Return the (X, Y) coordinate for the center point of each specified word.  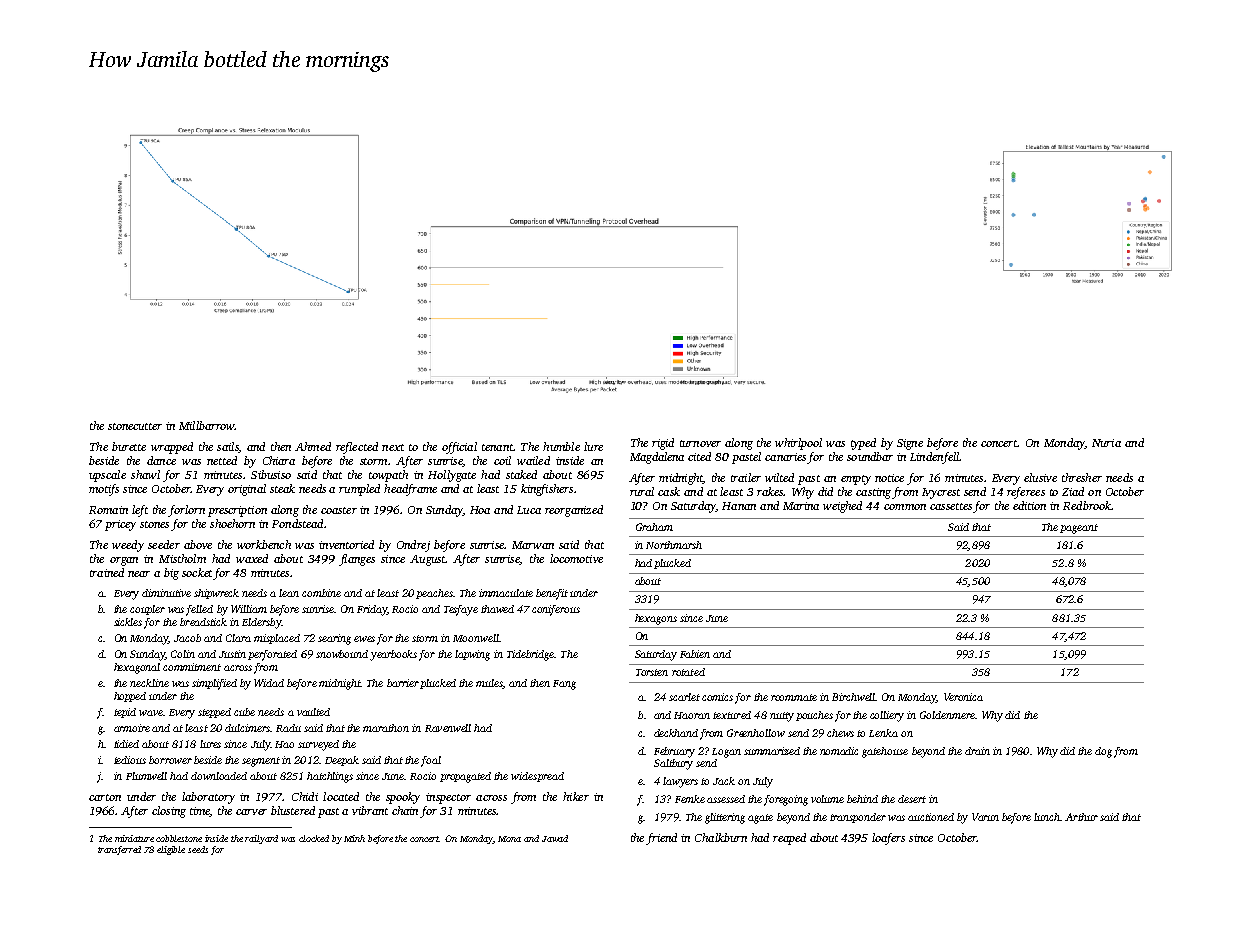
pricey (120, 525)
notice (889, 478)
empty (856, 480)
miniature (134, 838)
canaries (785, 457)
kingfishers (547, 490)
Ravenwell (448, 728)
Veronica (963, 697)
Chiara (279, 460)
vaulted (313, 712)
